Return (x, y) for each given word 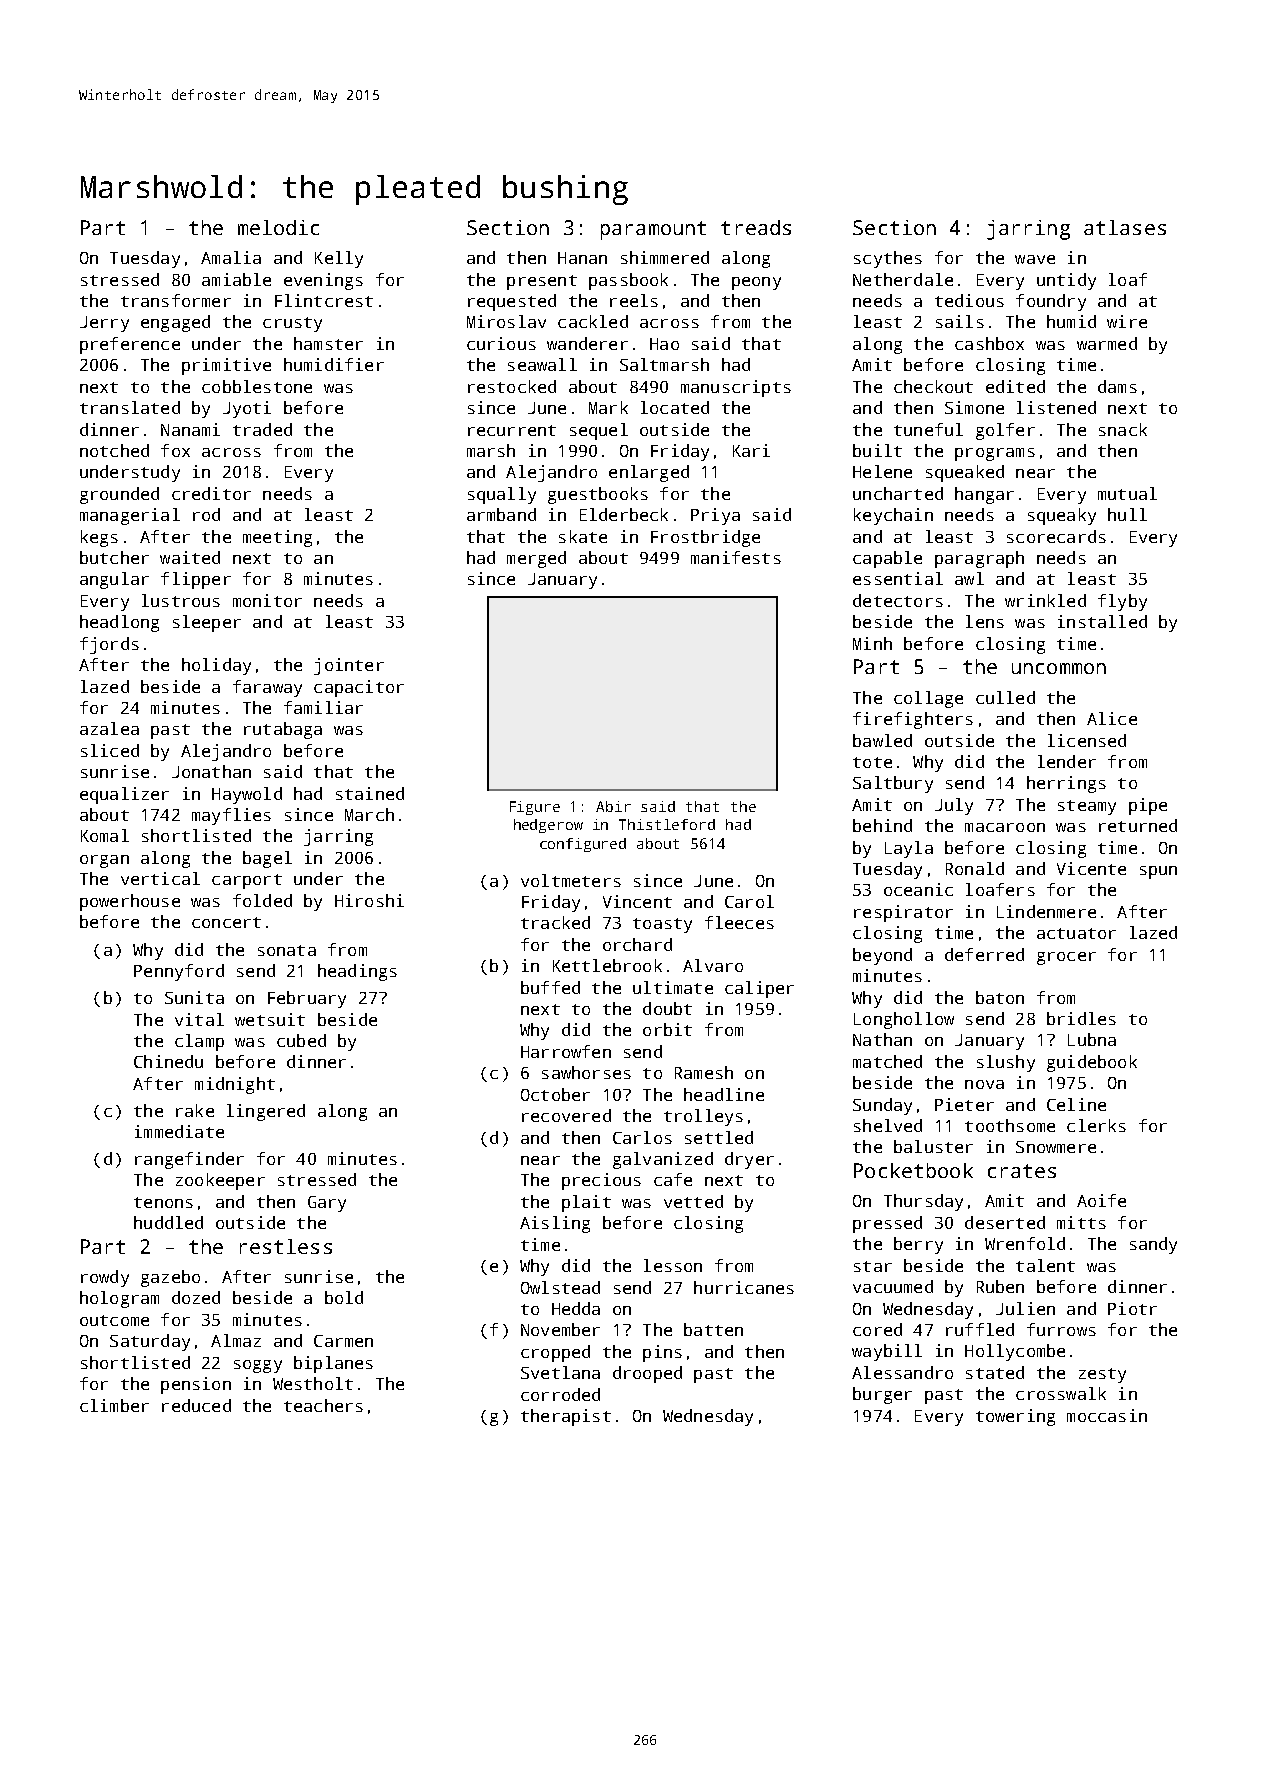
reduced (196, 1405)
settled (719, 1137)
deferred (984, 954)
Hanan (582, 258)
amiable (236, 279)
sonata (287, 950)
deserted (1005, 1222)
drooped (647, 1374)
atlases (1125, 227)
